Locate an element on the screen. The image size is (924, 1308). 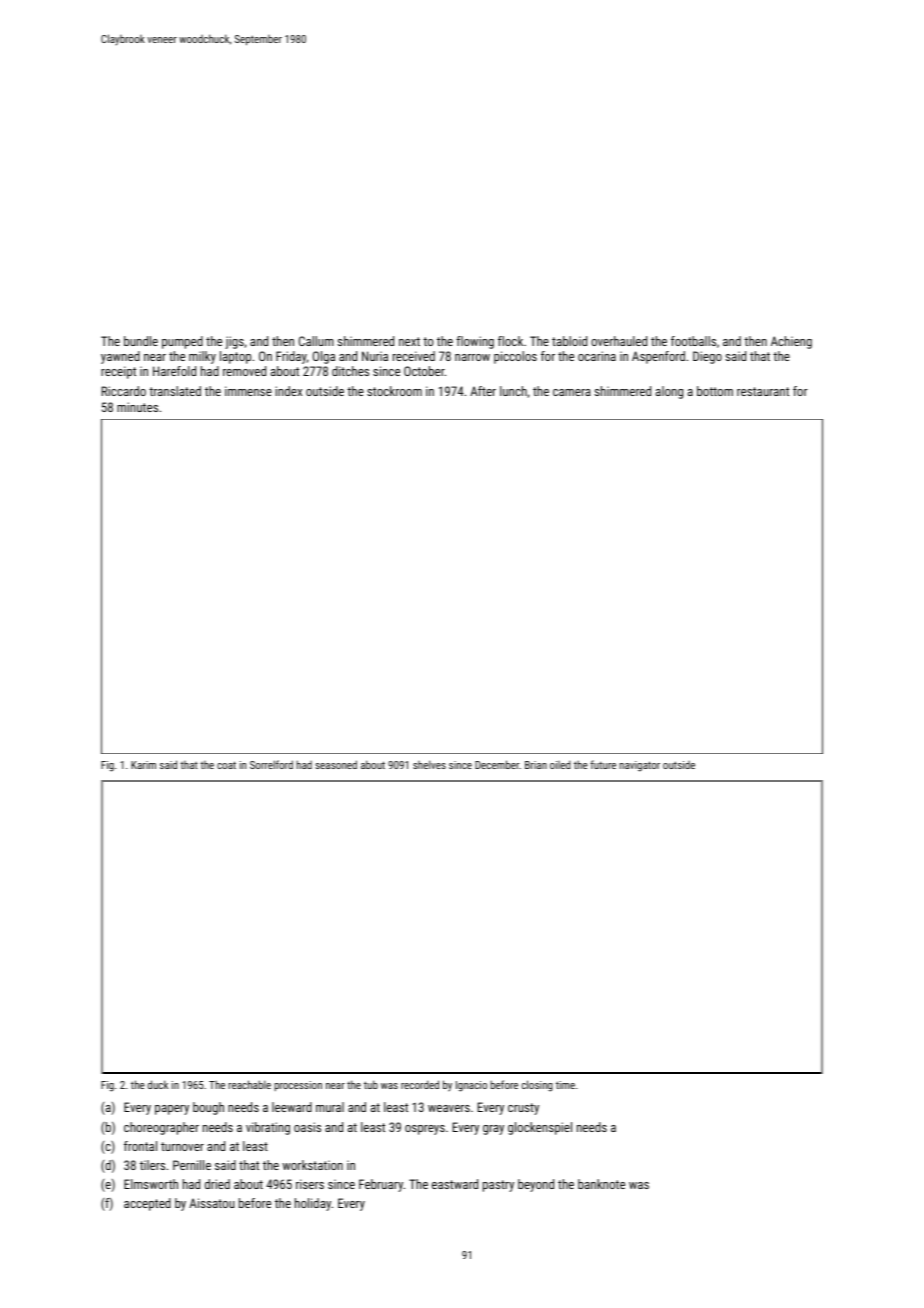
shelves is located at coordinates (429, 764).
